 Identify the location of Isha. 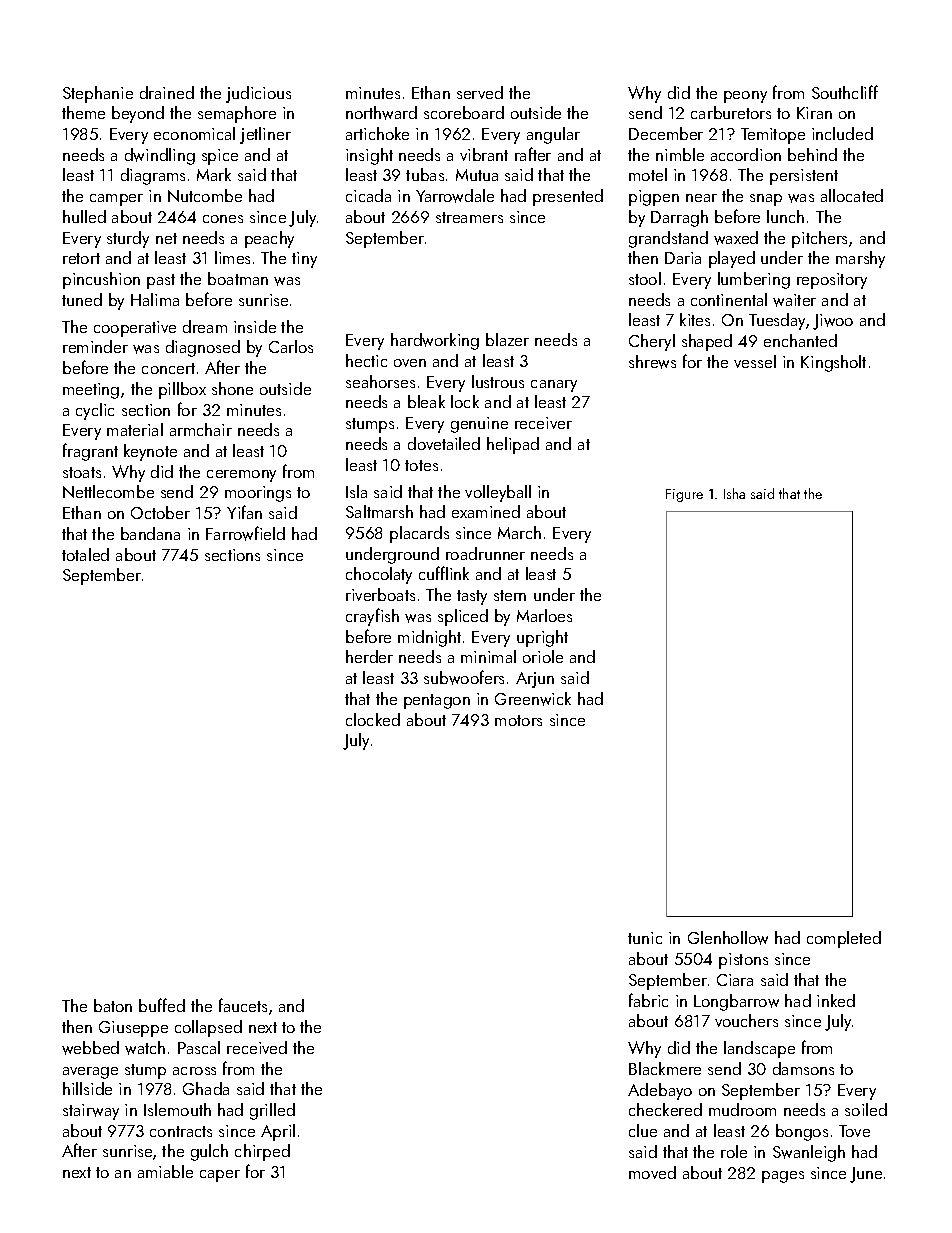
(734, 493).
